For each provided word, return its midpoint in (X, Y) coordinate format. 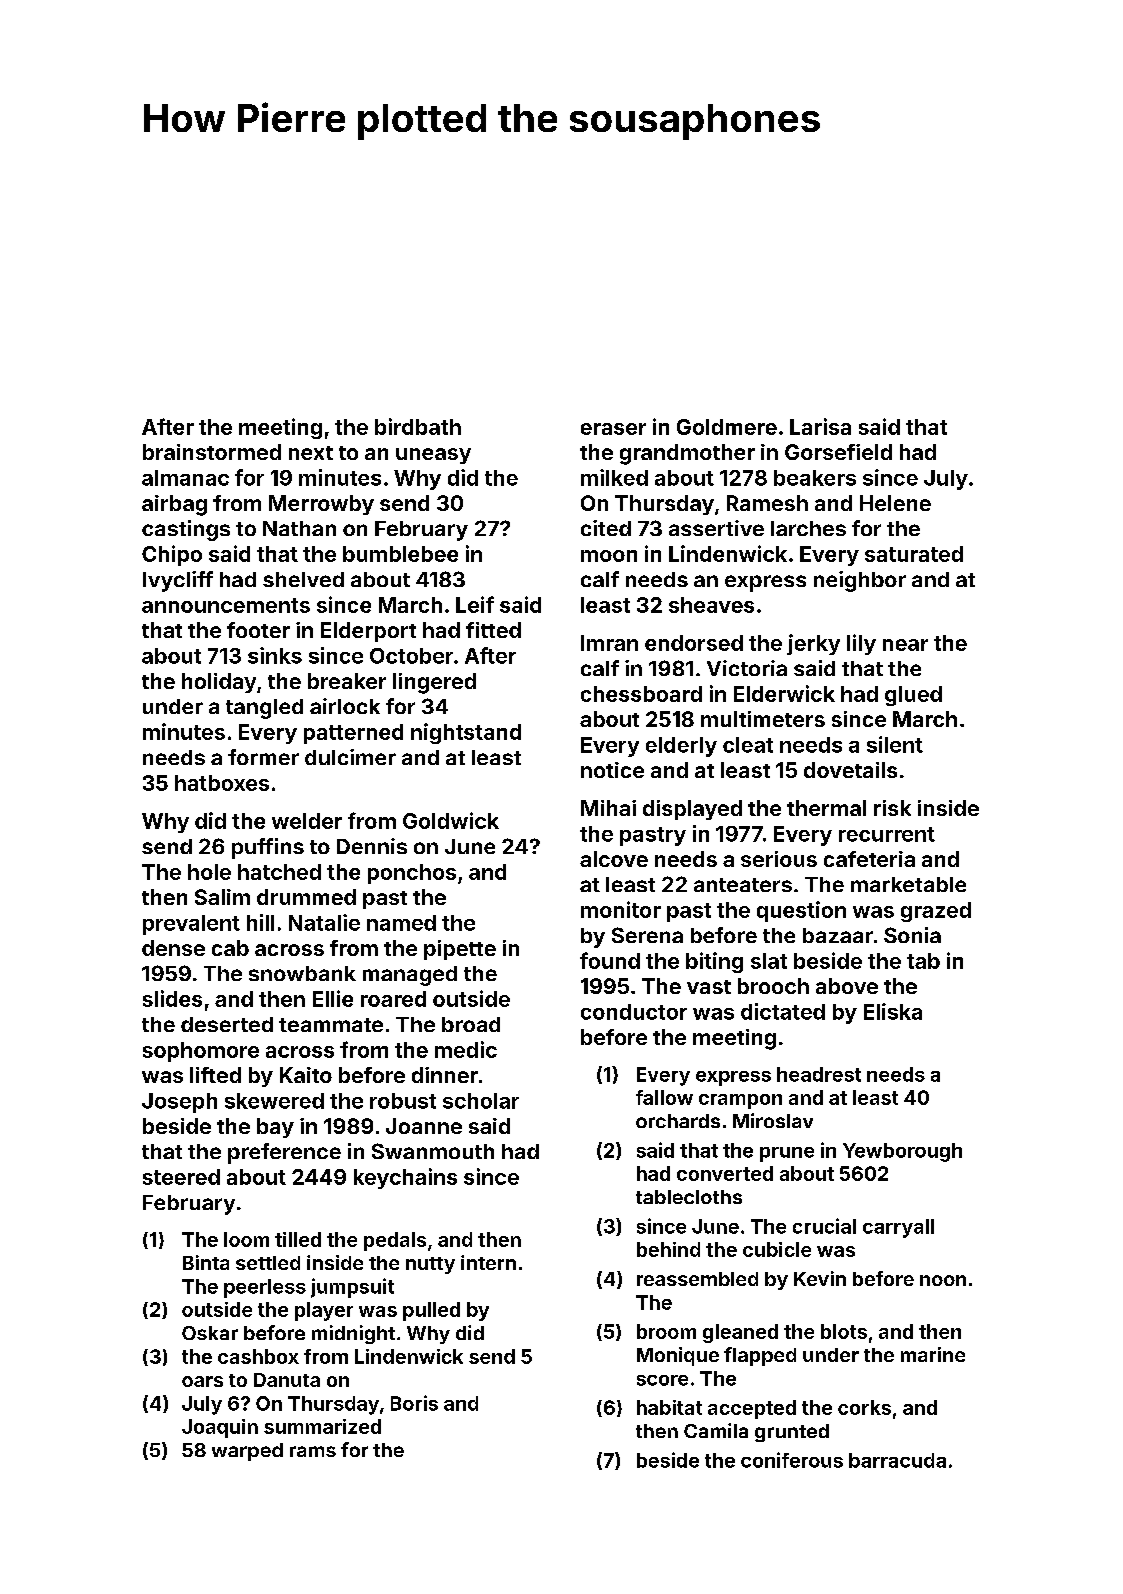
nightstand (466, 733)
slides (172, 998)
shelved (303, 579)
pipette (460, 950)
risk (892, 808)
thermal (826, 808)
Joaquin (220, 1428)
